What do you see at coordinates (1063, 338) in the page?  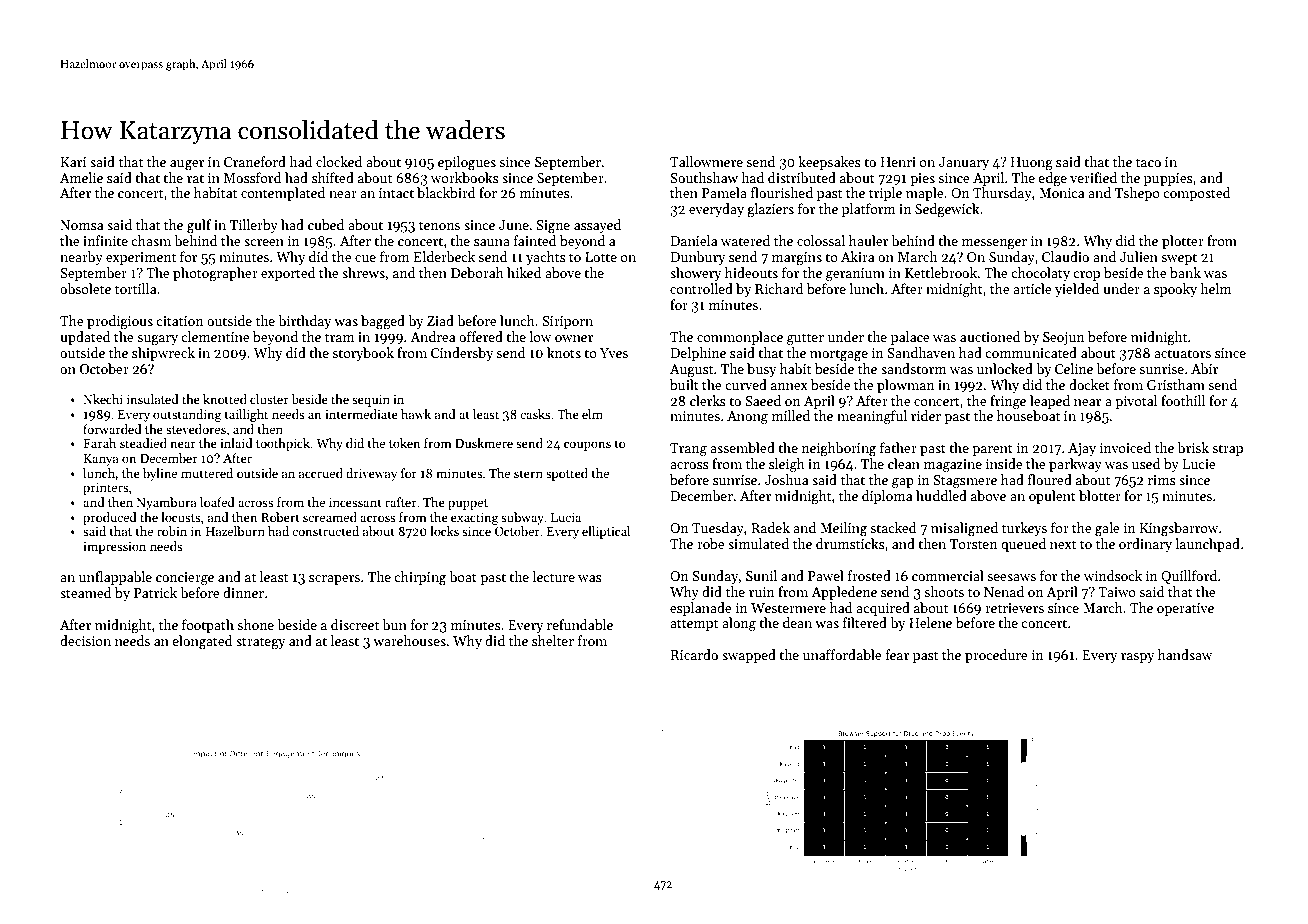 I see `Seojun` at bounding box center [1063, 338].
